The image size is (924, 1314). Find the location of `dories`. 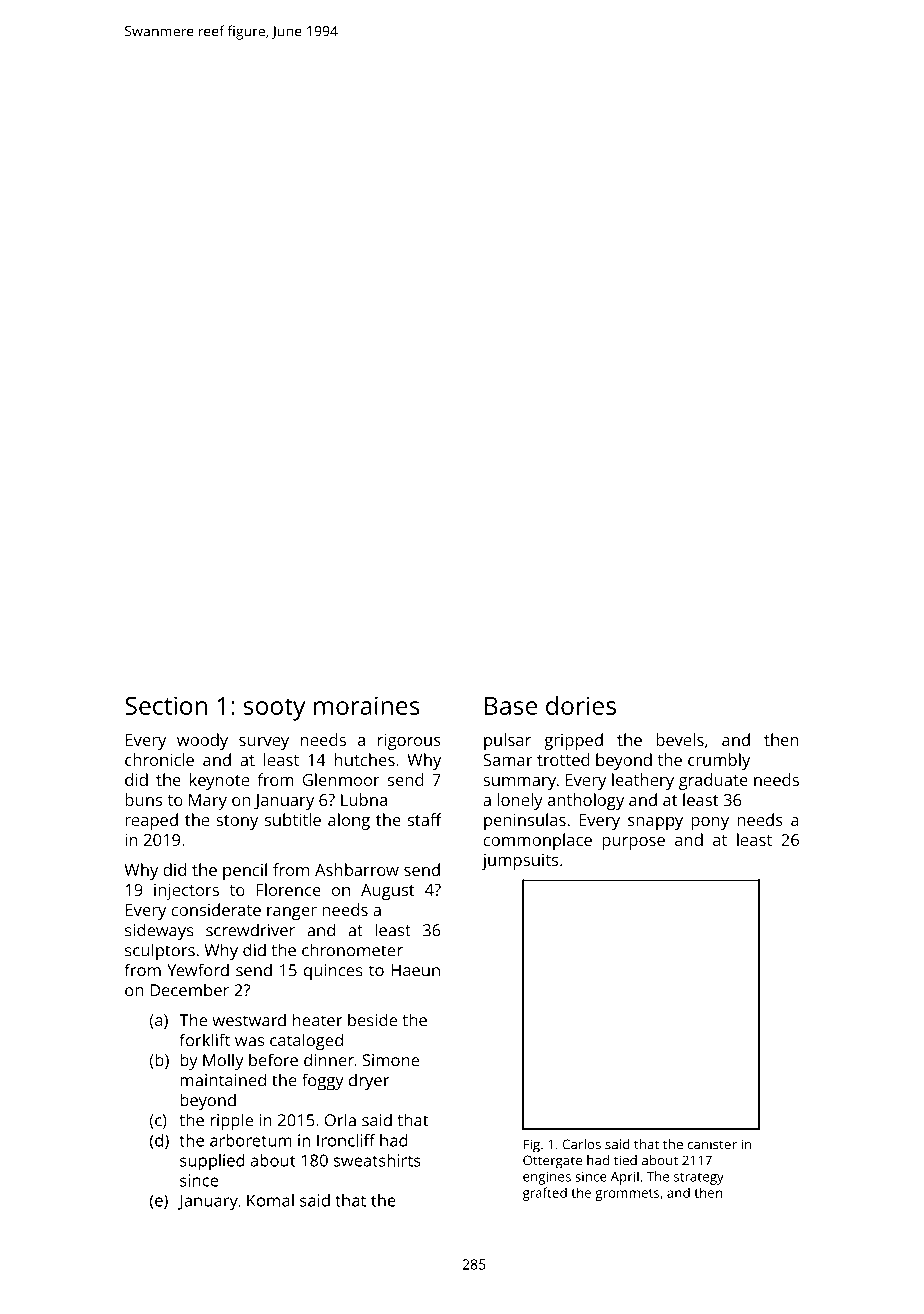

dories is located at coordinates (581, 705).
